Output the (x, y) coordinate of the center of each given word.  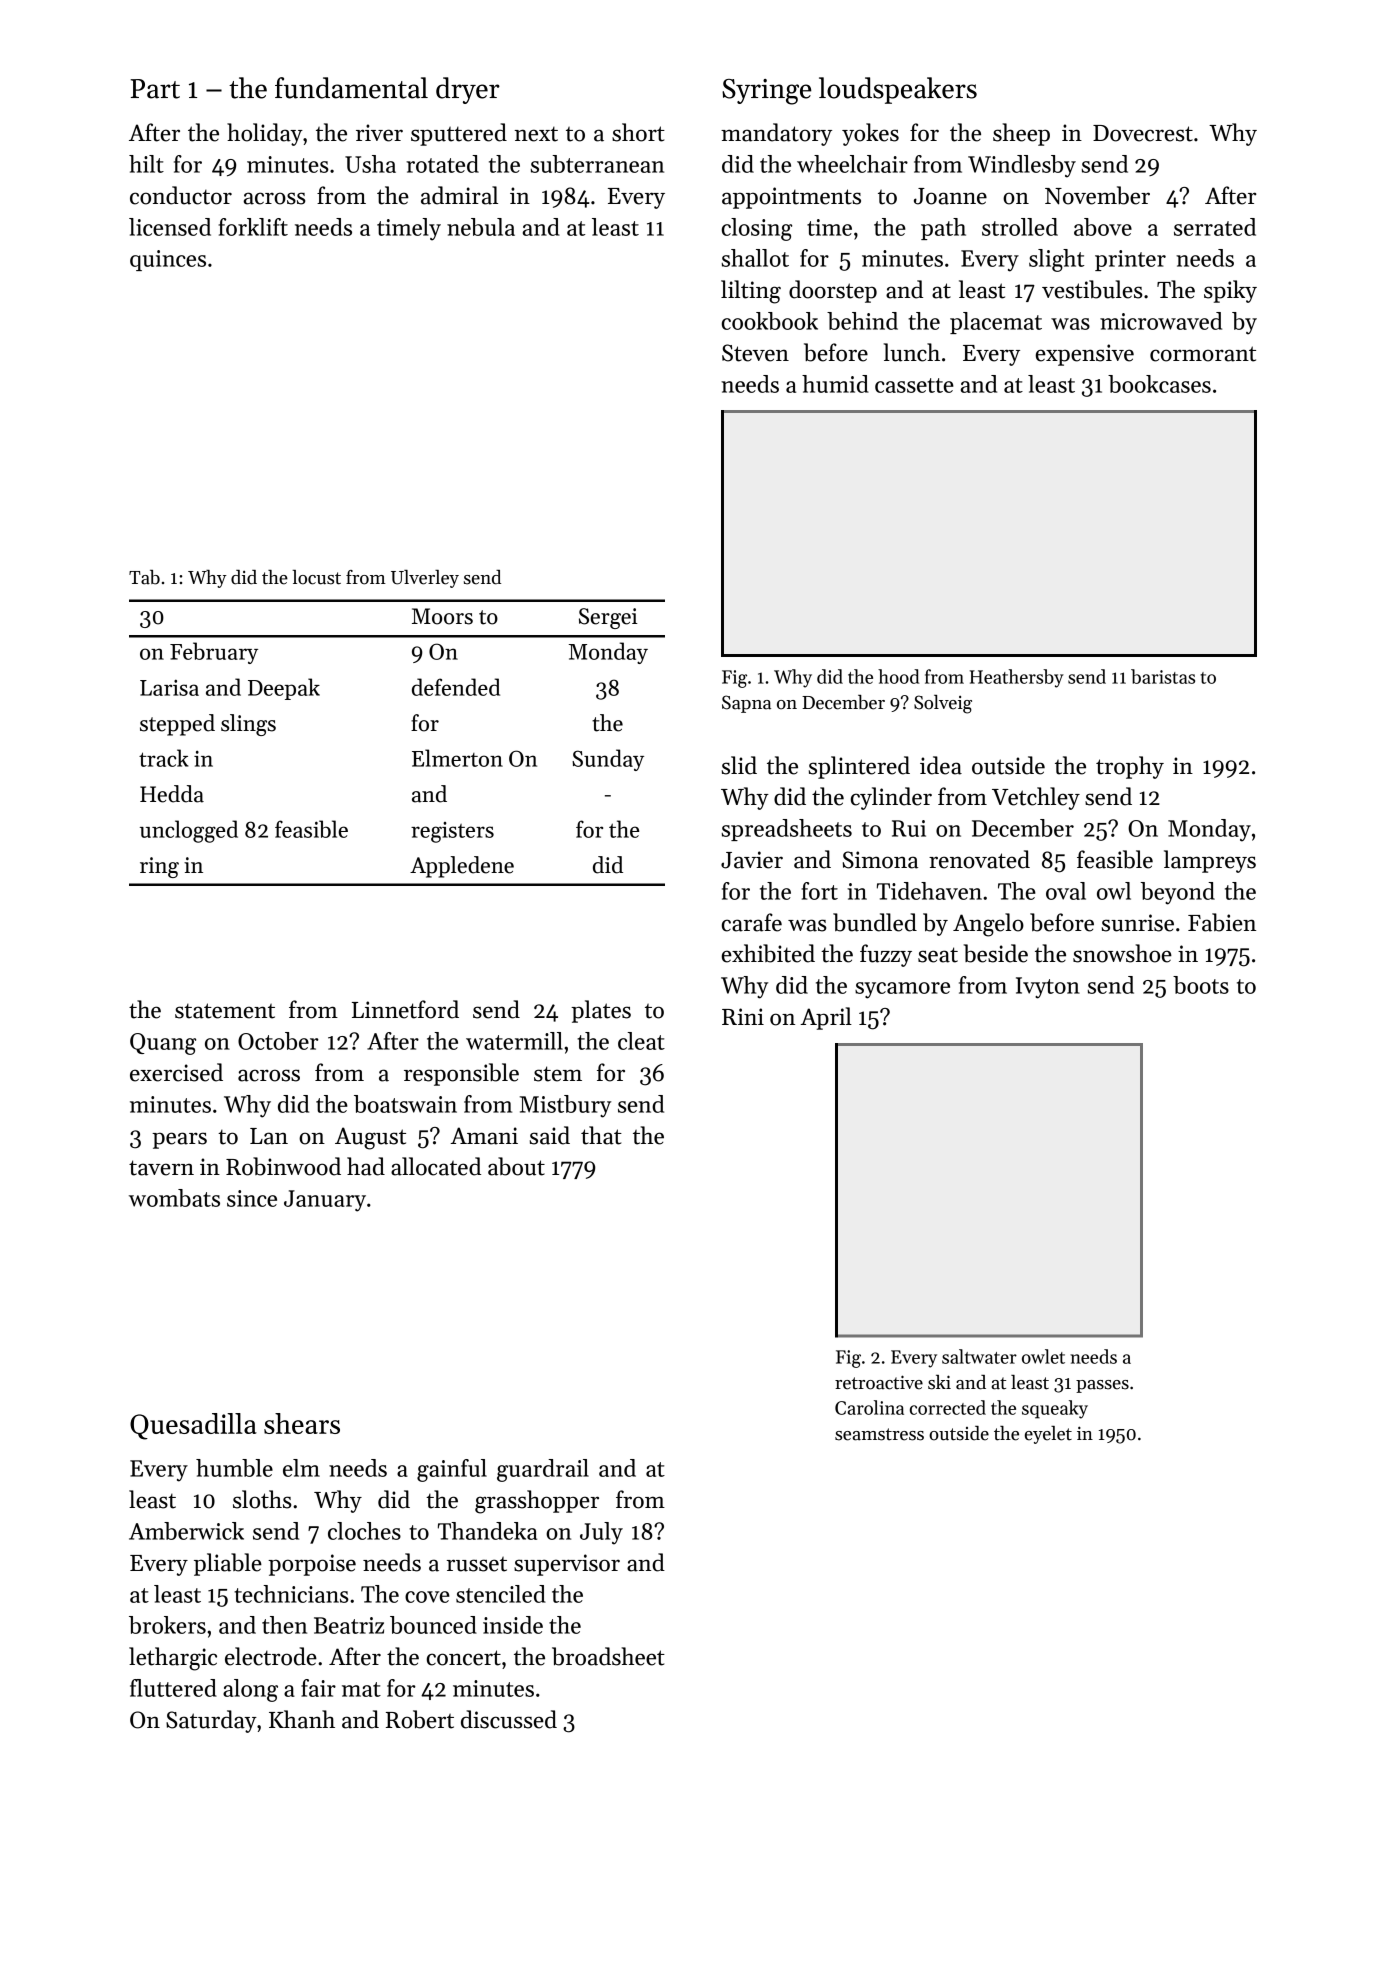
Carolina (869, 1407)
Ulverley (425, 579)
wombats (174, 1198)
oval (1066, 891)
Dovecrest (1143, 133)
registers (452, 832)
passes (1102, 1386)
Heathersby (1017, 678)
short (638, 132)
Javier (752, 860)
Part (155, 89)
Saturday (211, 1721)
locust (316, 577)
